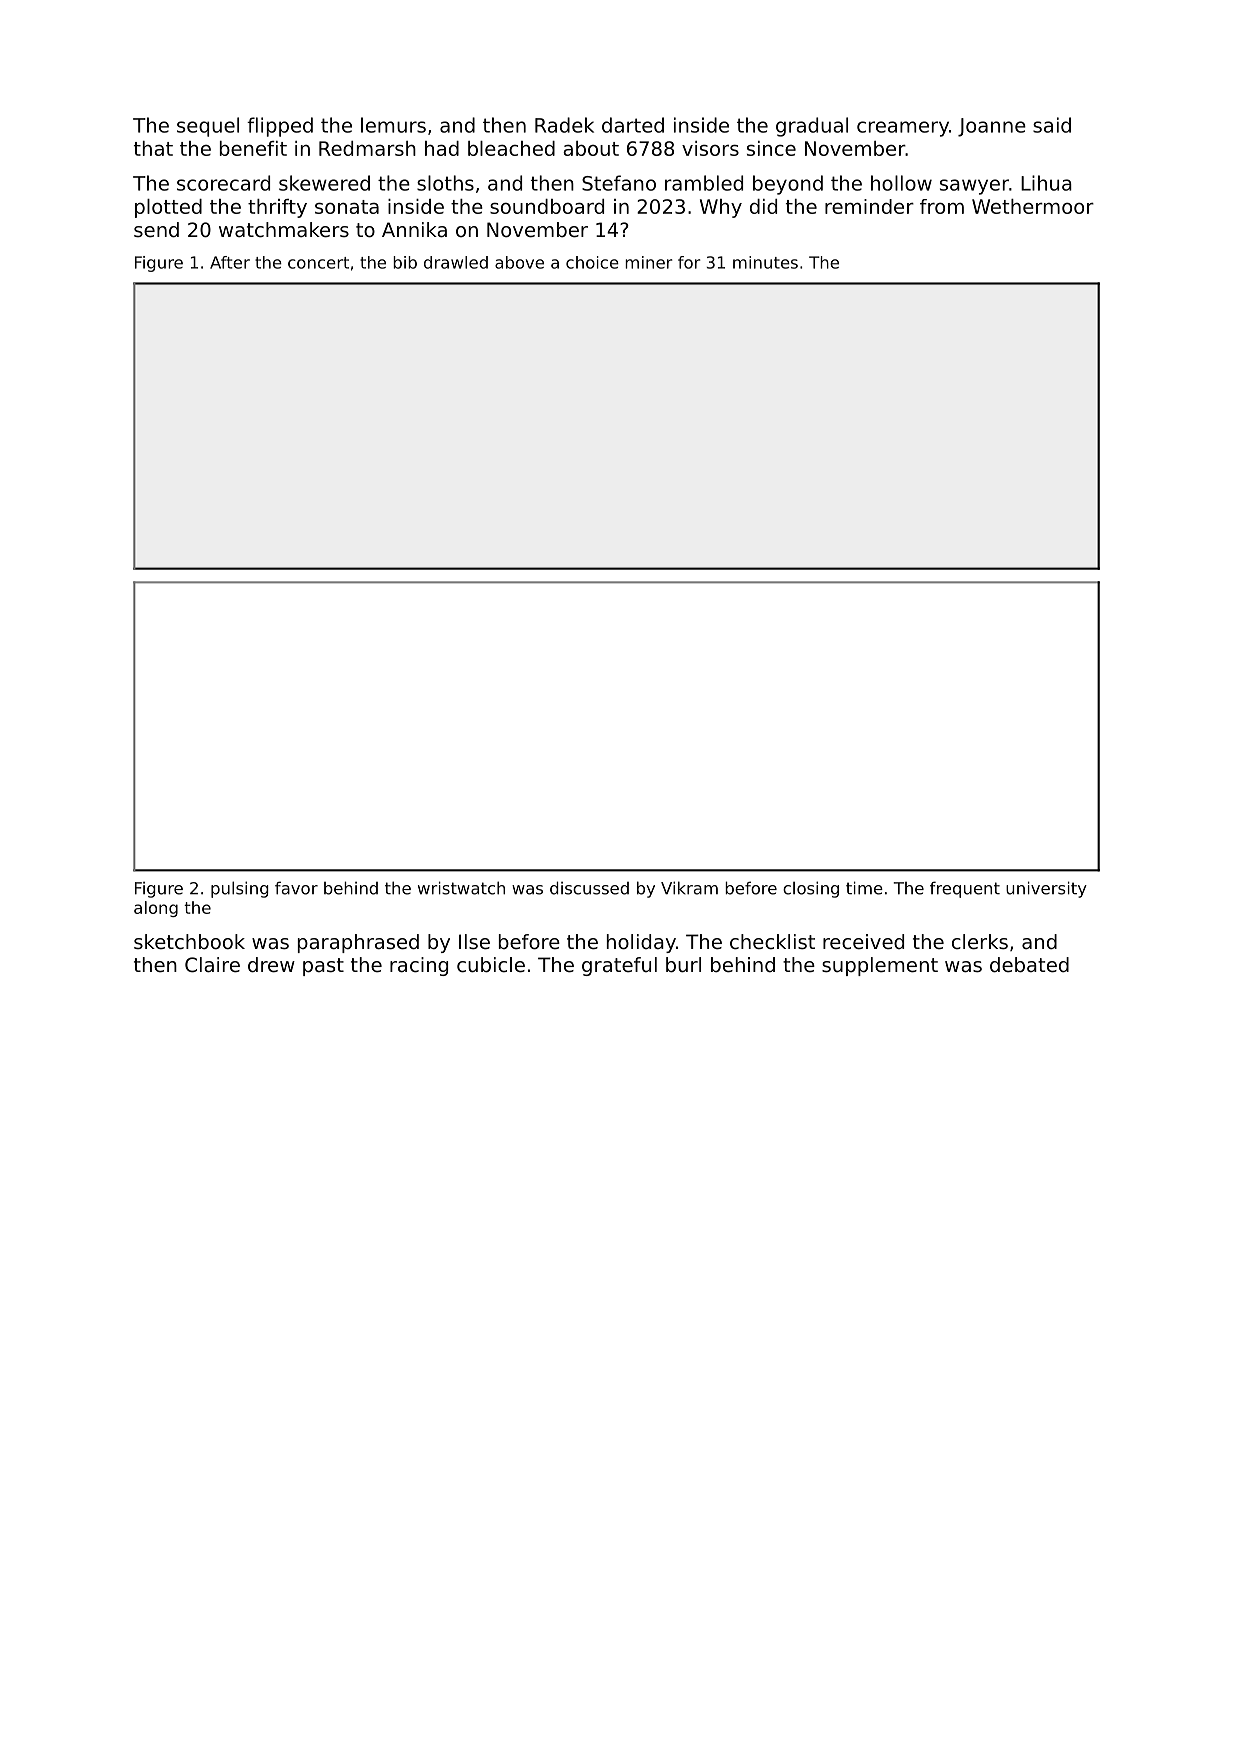  Describe the element at coordinates (271, 965) in the document. I see `drew` at that location.
